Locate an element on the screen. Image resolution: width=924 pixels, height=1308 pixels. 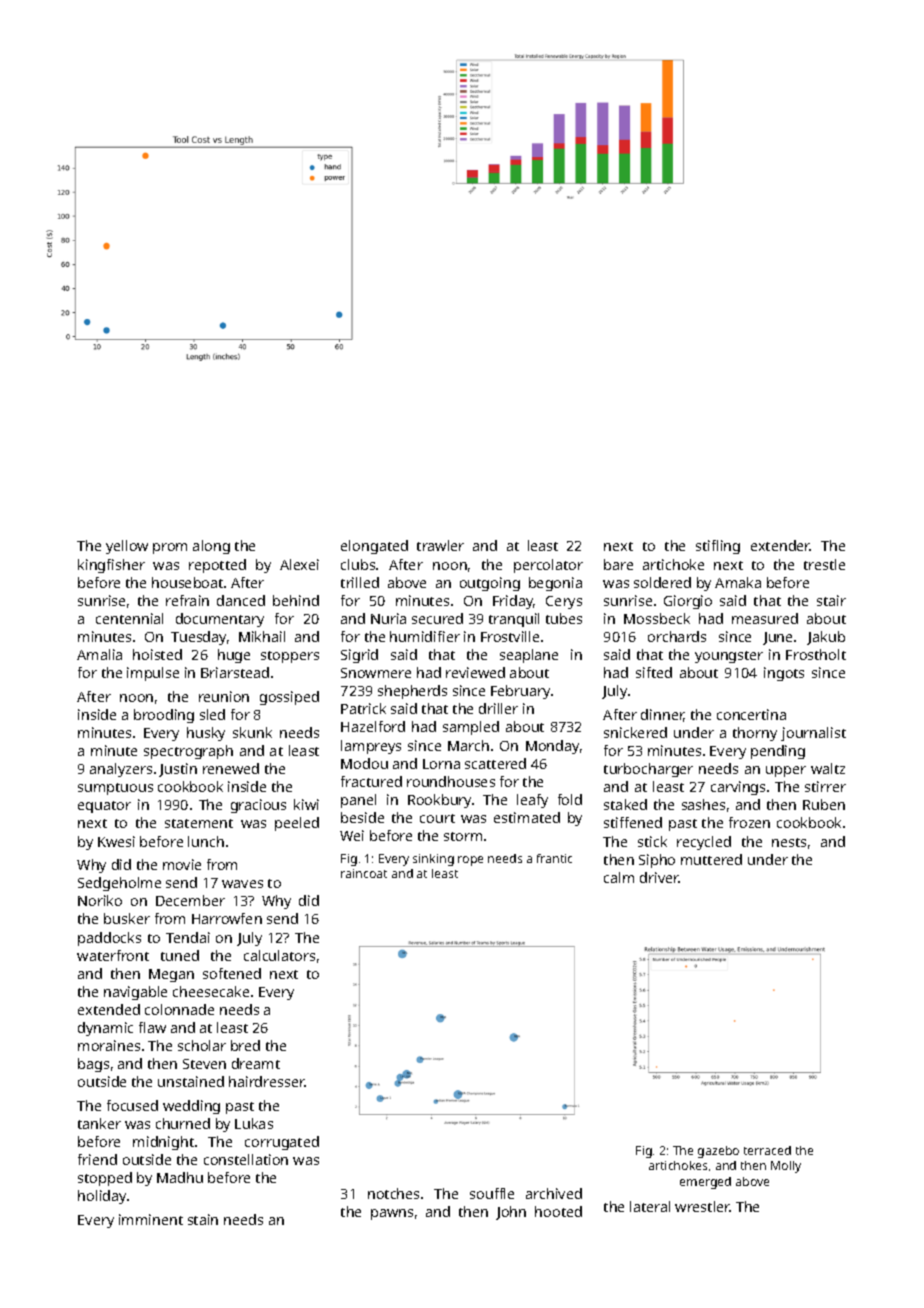
muttered is located at coordinates (711, 859).
